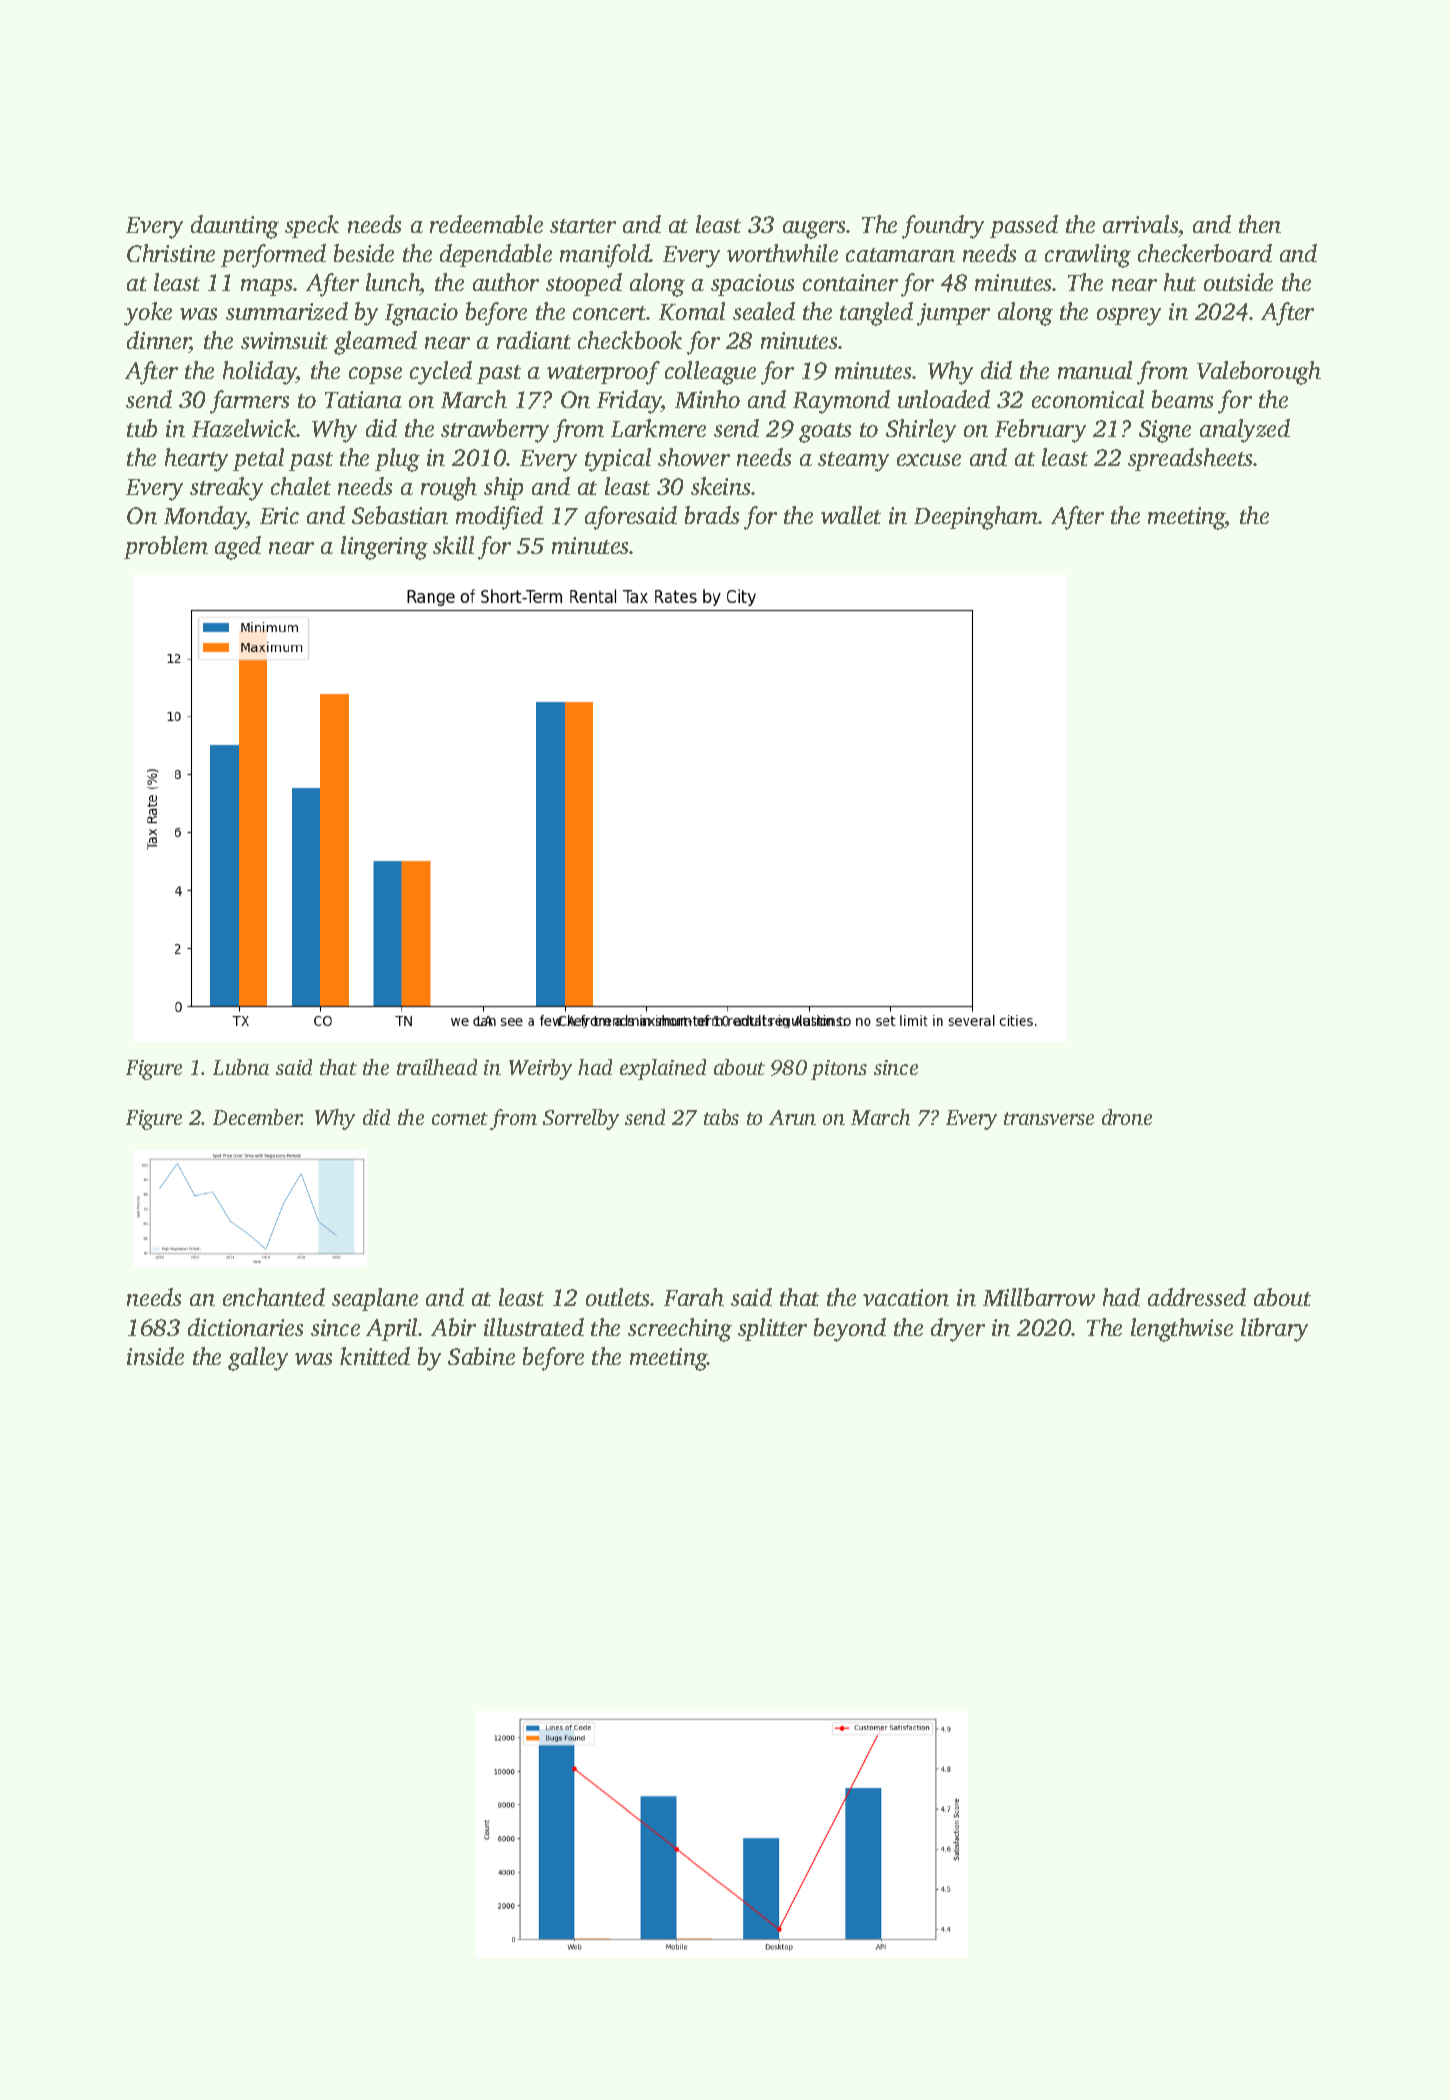 The image size is (1450, 2100). What do you see at coordinates (235, 227) in the page?
I see `daunting` at bounding box center [235, 227].
